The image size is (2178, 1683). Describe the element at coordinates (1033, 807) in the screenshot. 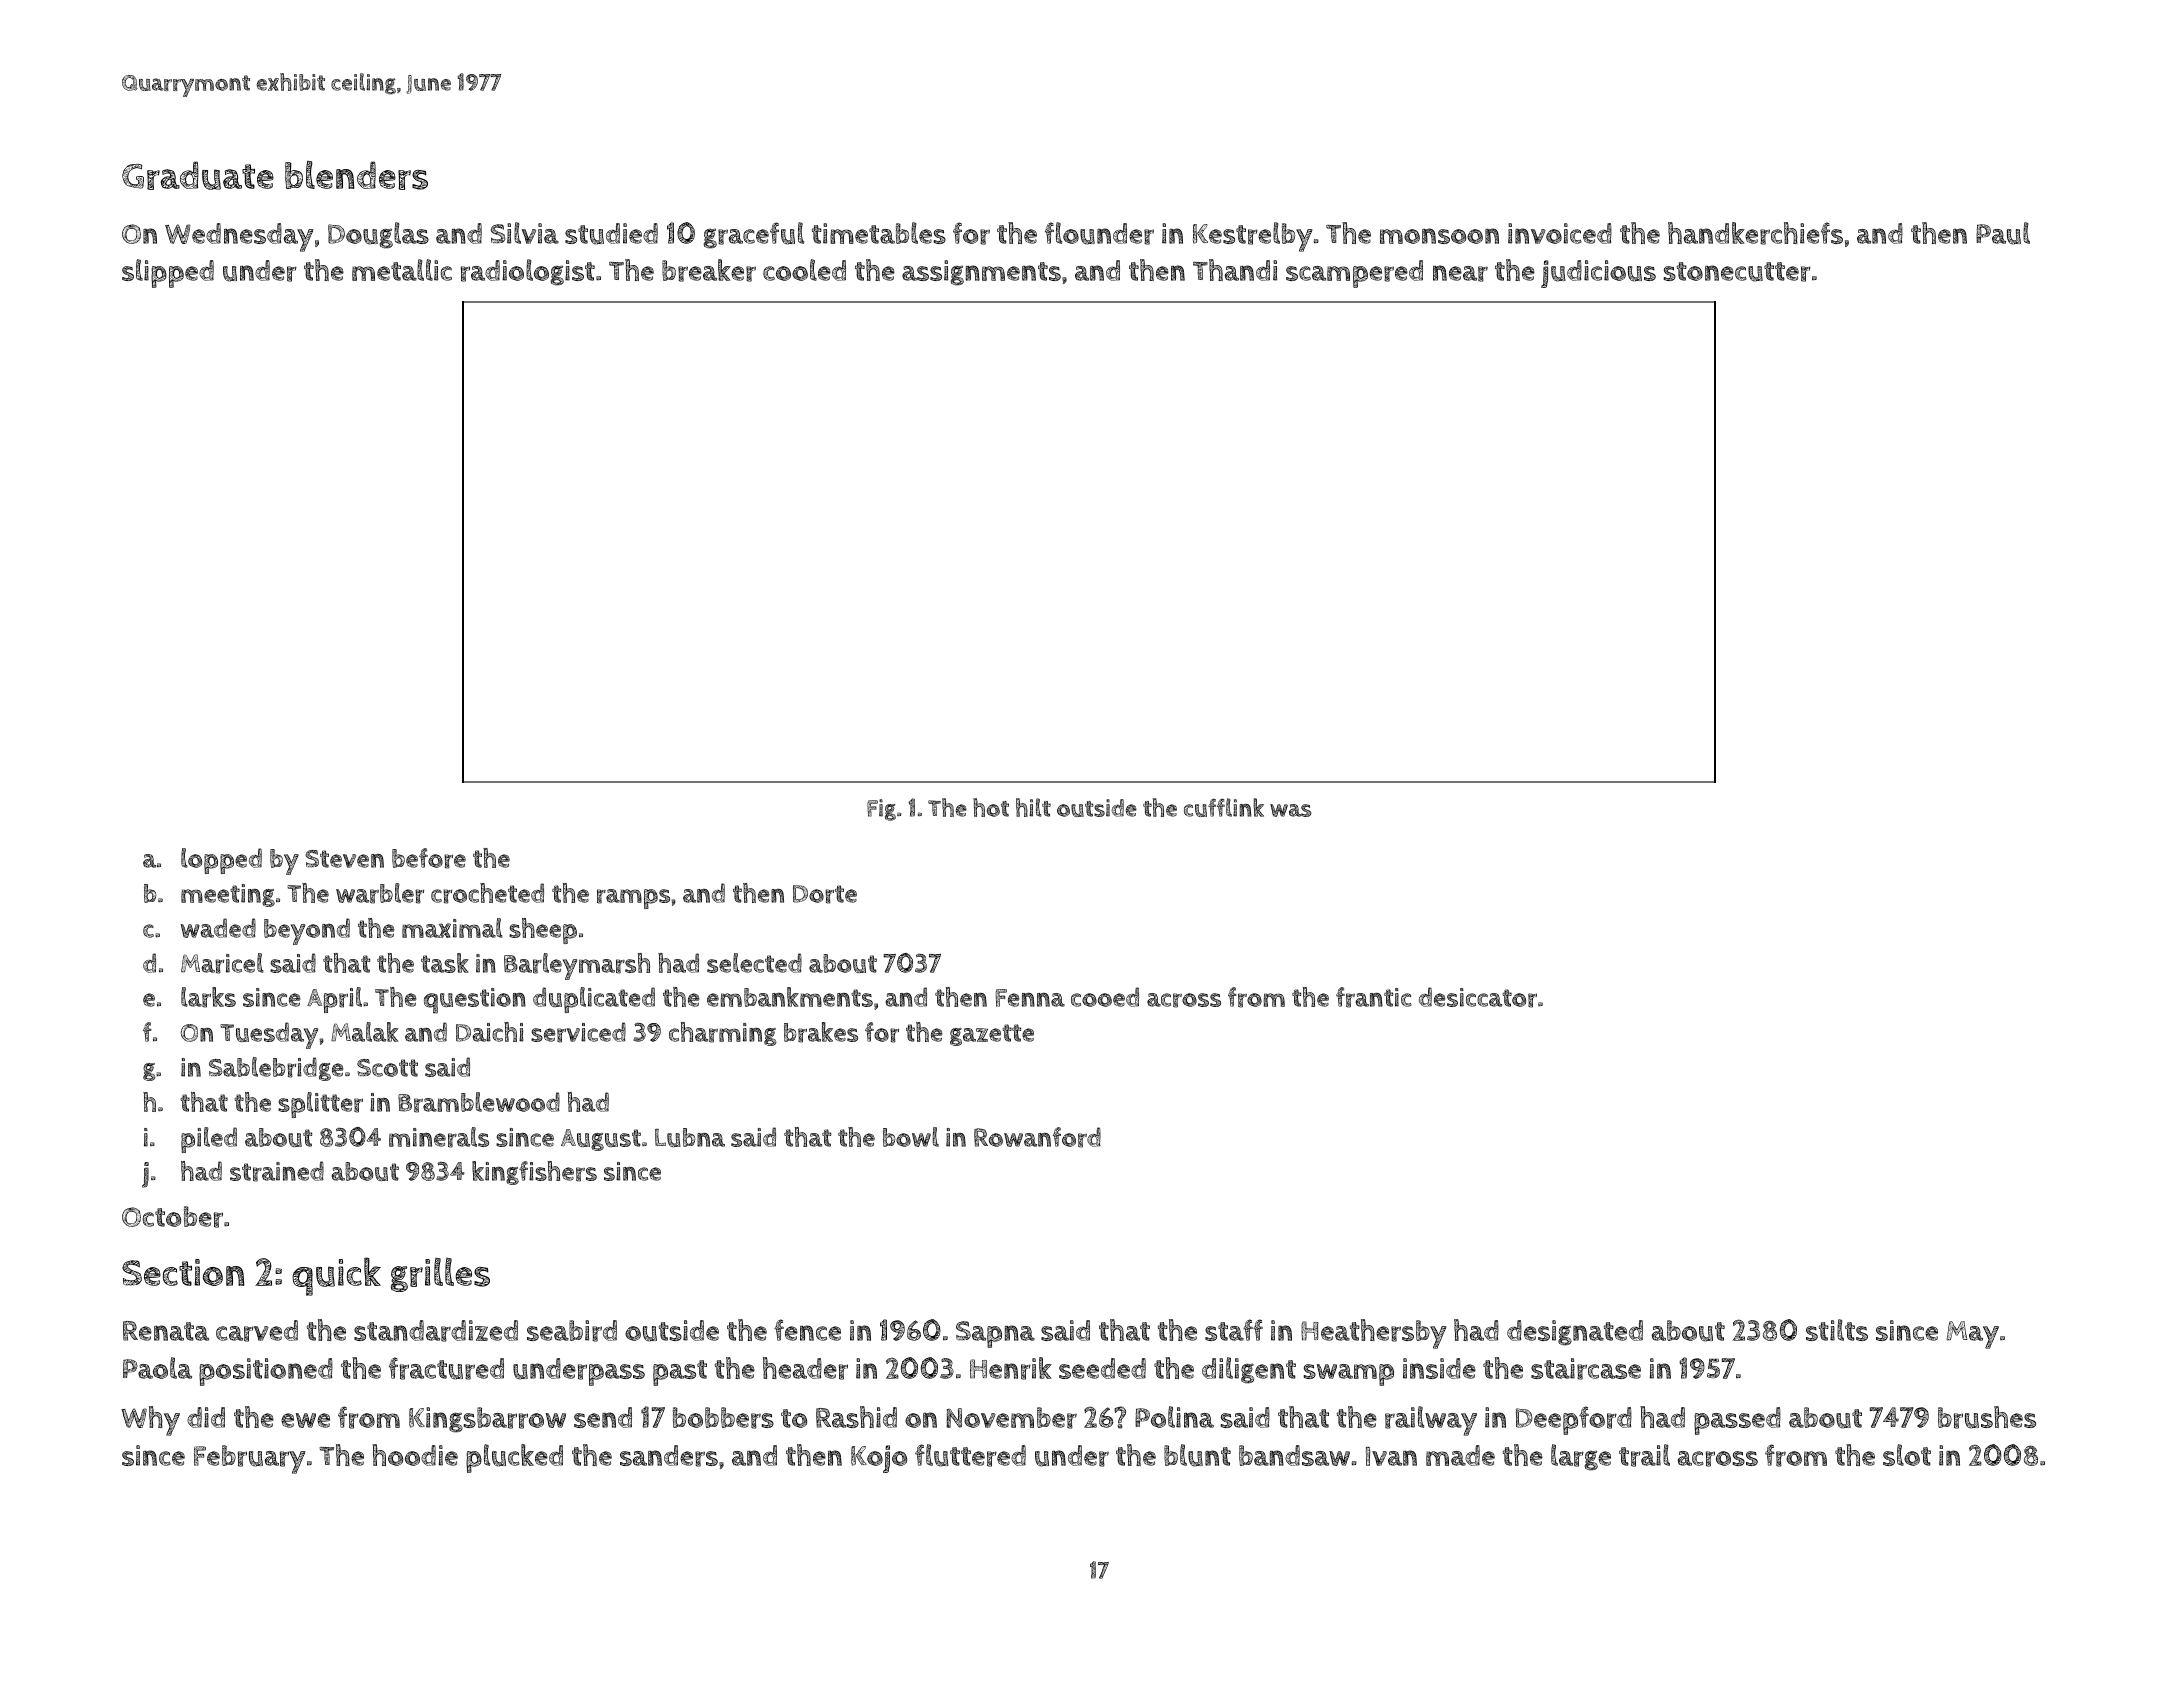

I see `hilt` at that location.
